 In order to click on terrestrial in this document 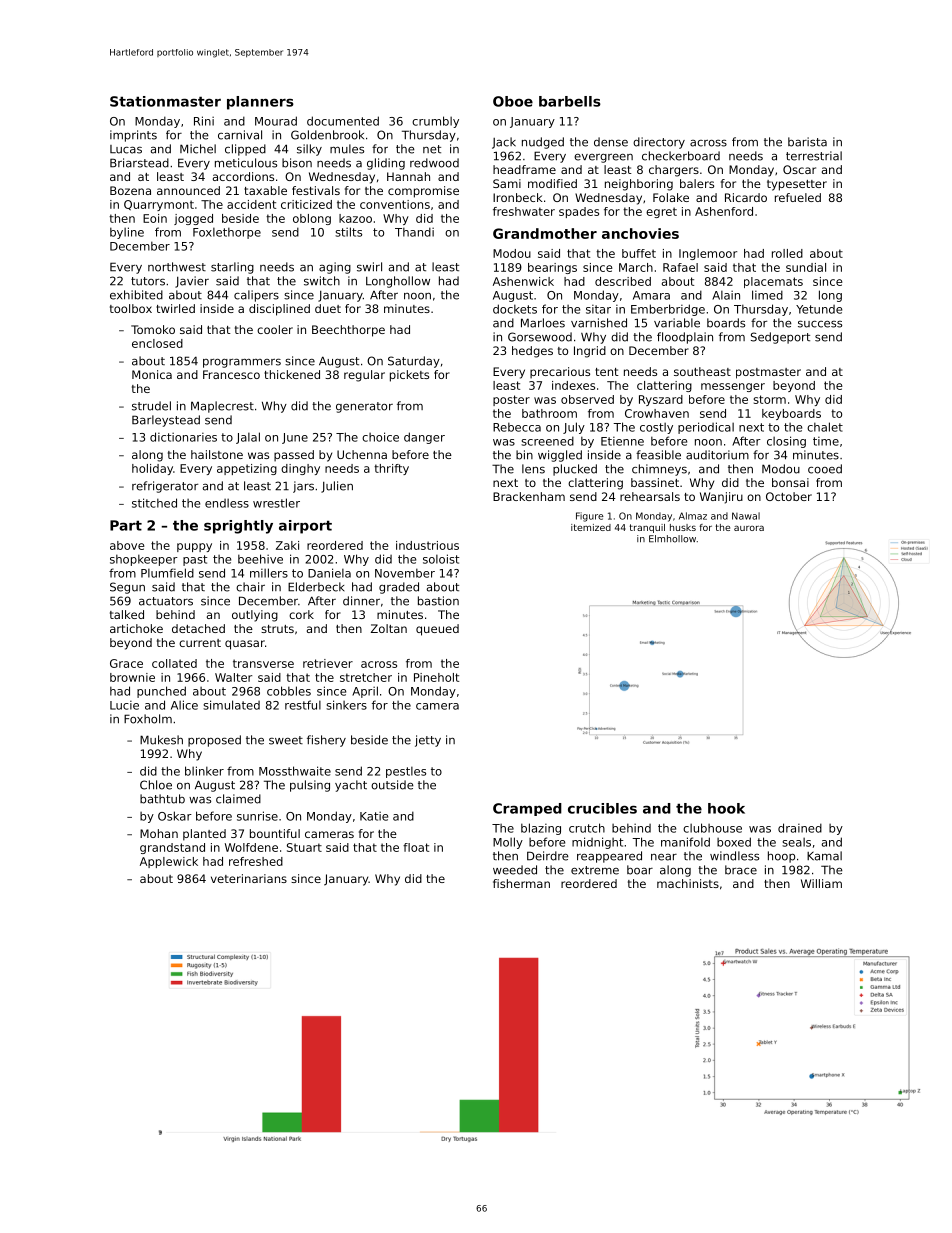, I will do `click(814, 156)`.
